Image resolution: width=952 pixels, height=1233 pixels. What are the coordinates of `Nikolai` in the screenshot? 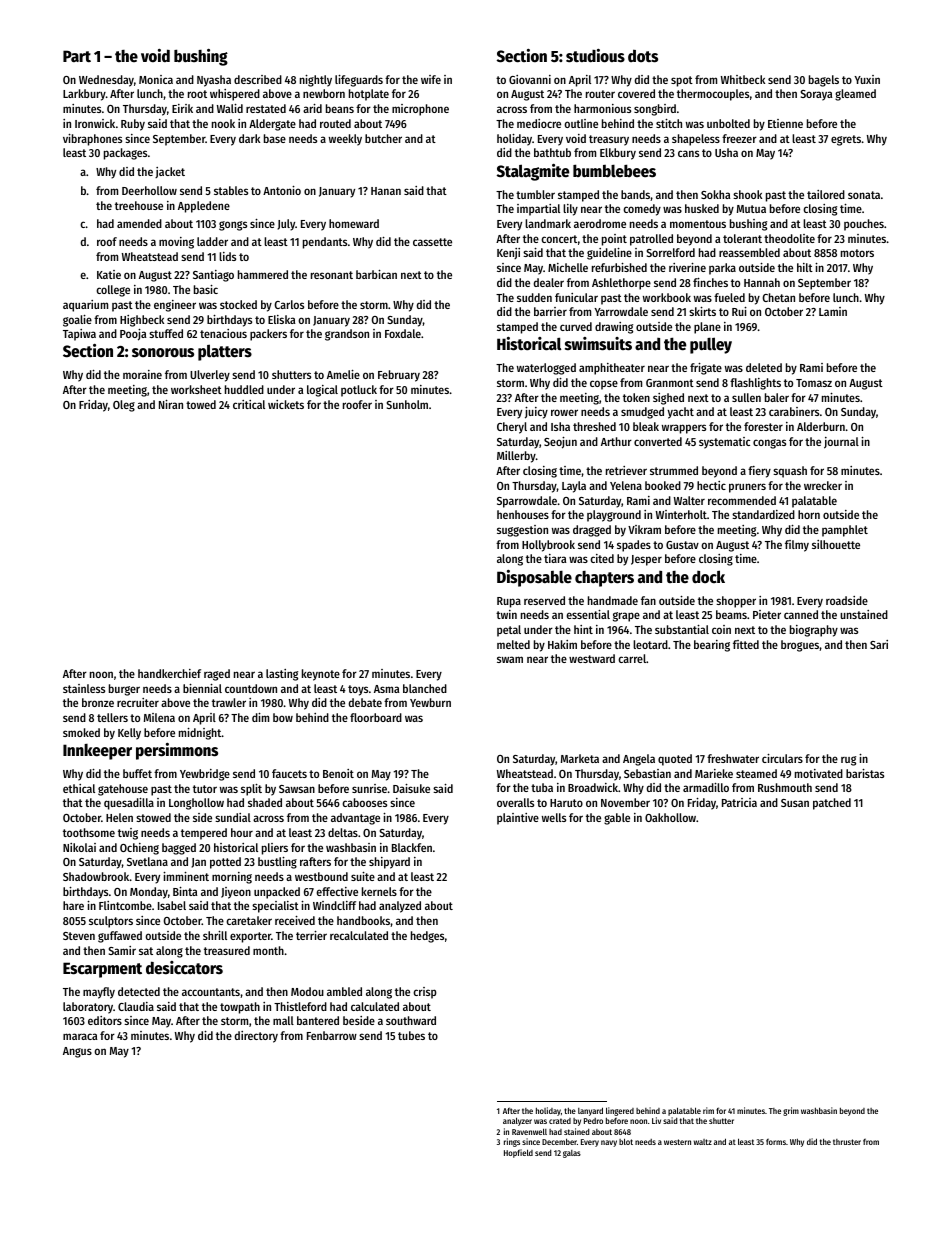 It's located at (79, 847).
